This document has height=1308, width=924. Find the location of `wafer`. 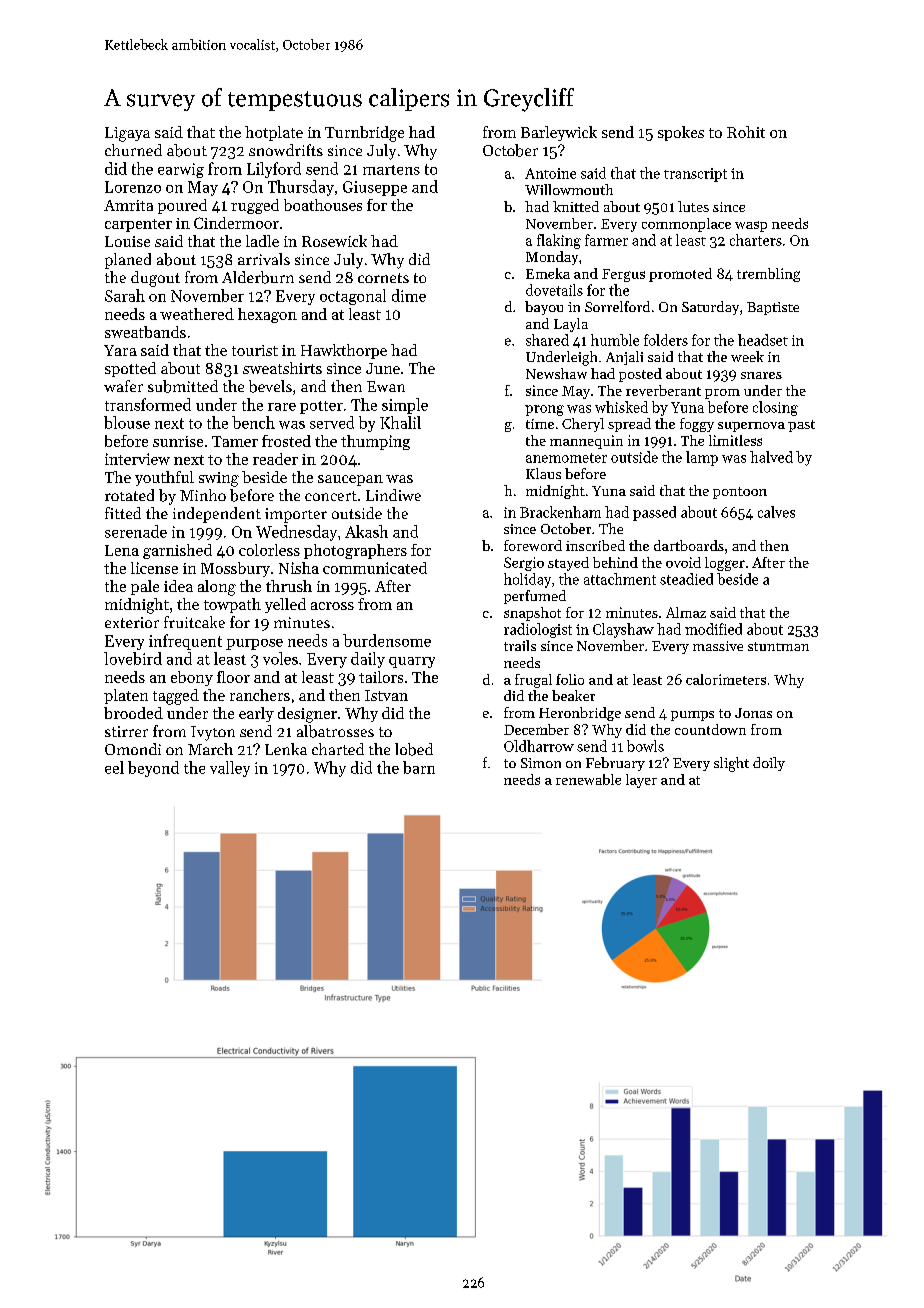

wafer is located at coordinates (123, 386).
